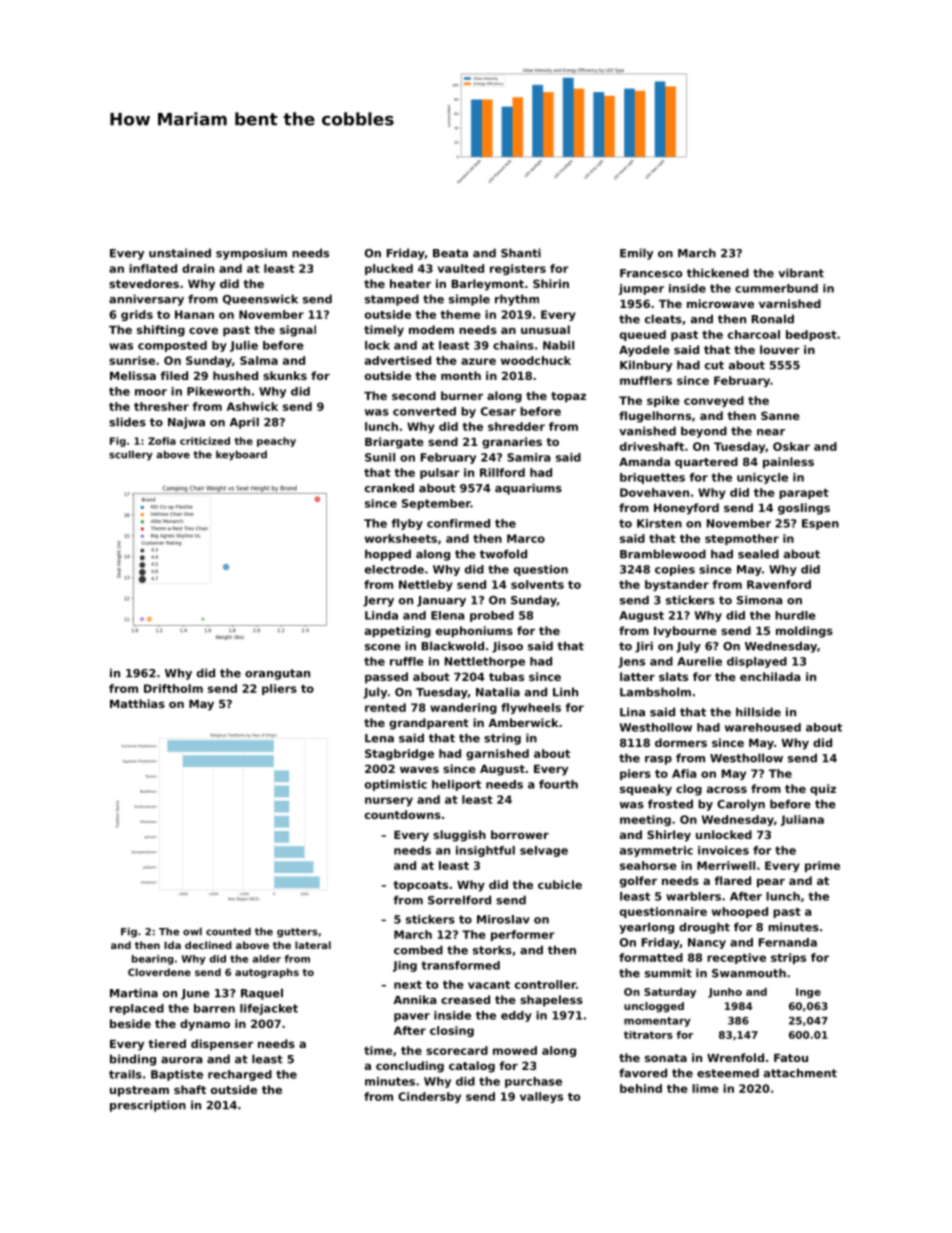  Describe the element at coordinates (173, 688) in the image. I see `Driftholm` at that location.
